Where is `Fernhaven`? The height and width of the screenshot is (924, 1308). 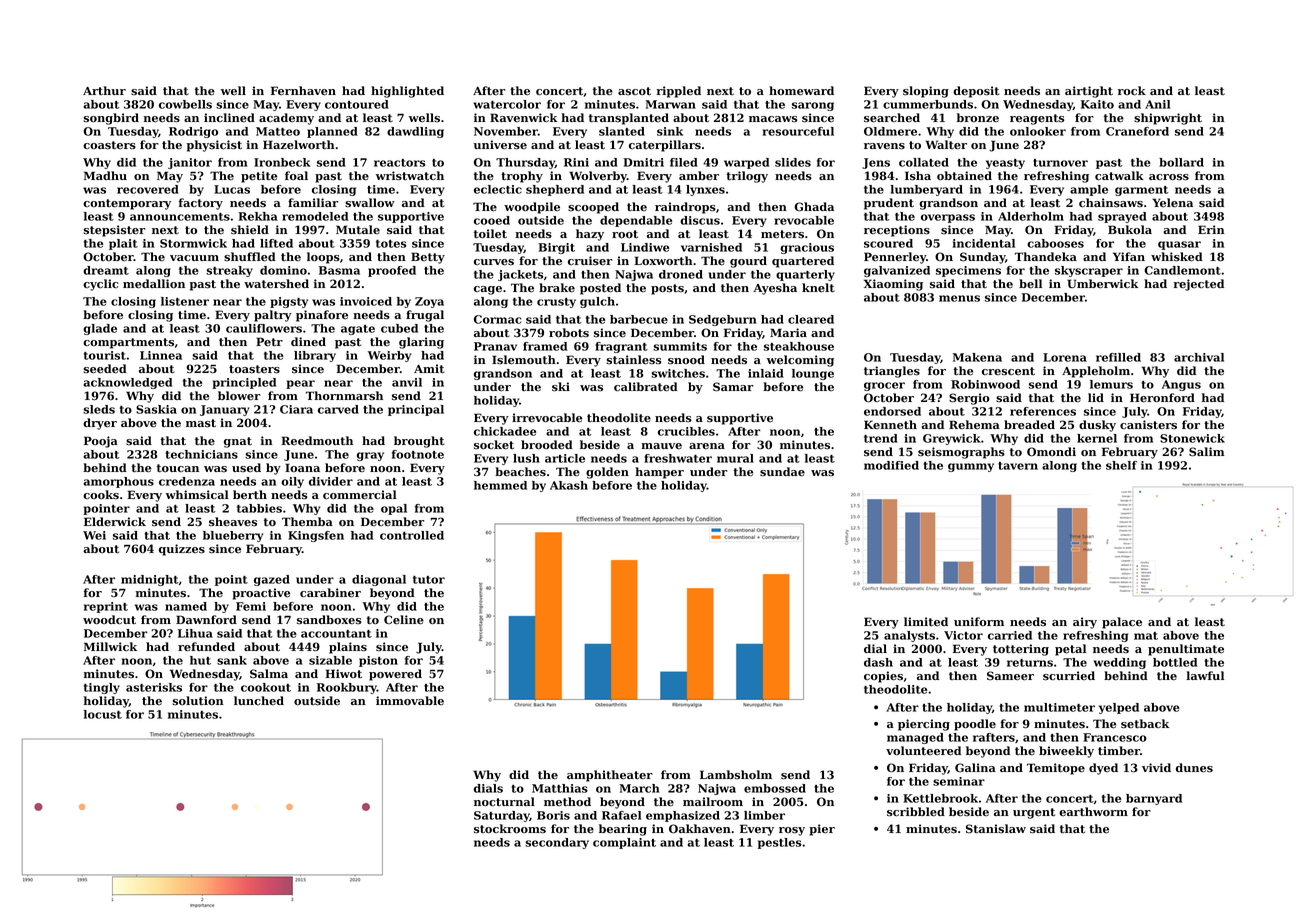 Fernhaven is located at coordinates (303, 91).
